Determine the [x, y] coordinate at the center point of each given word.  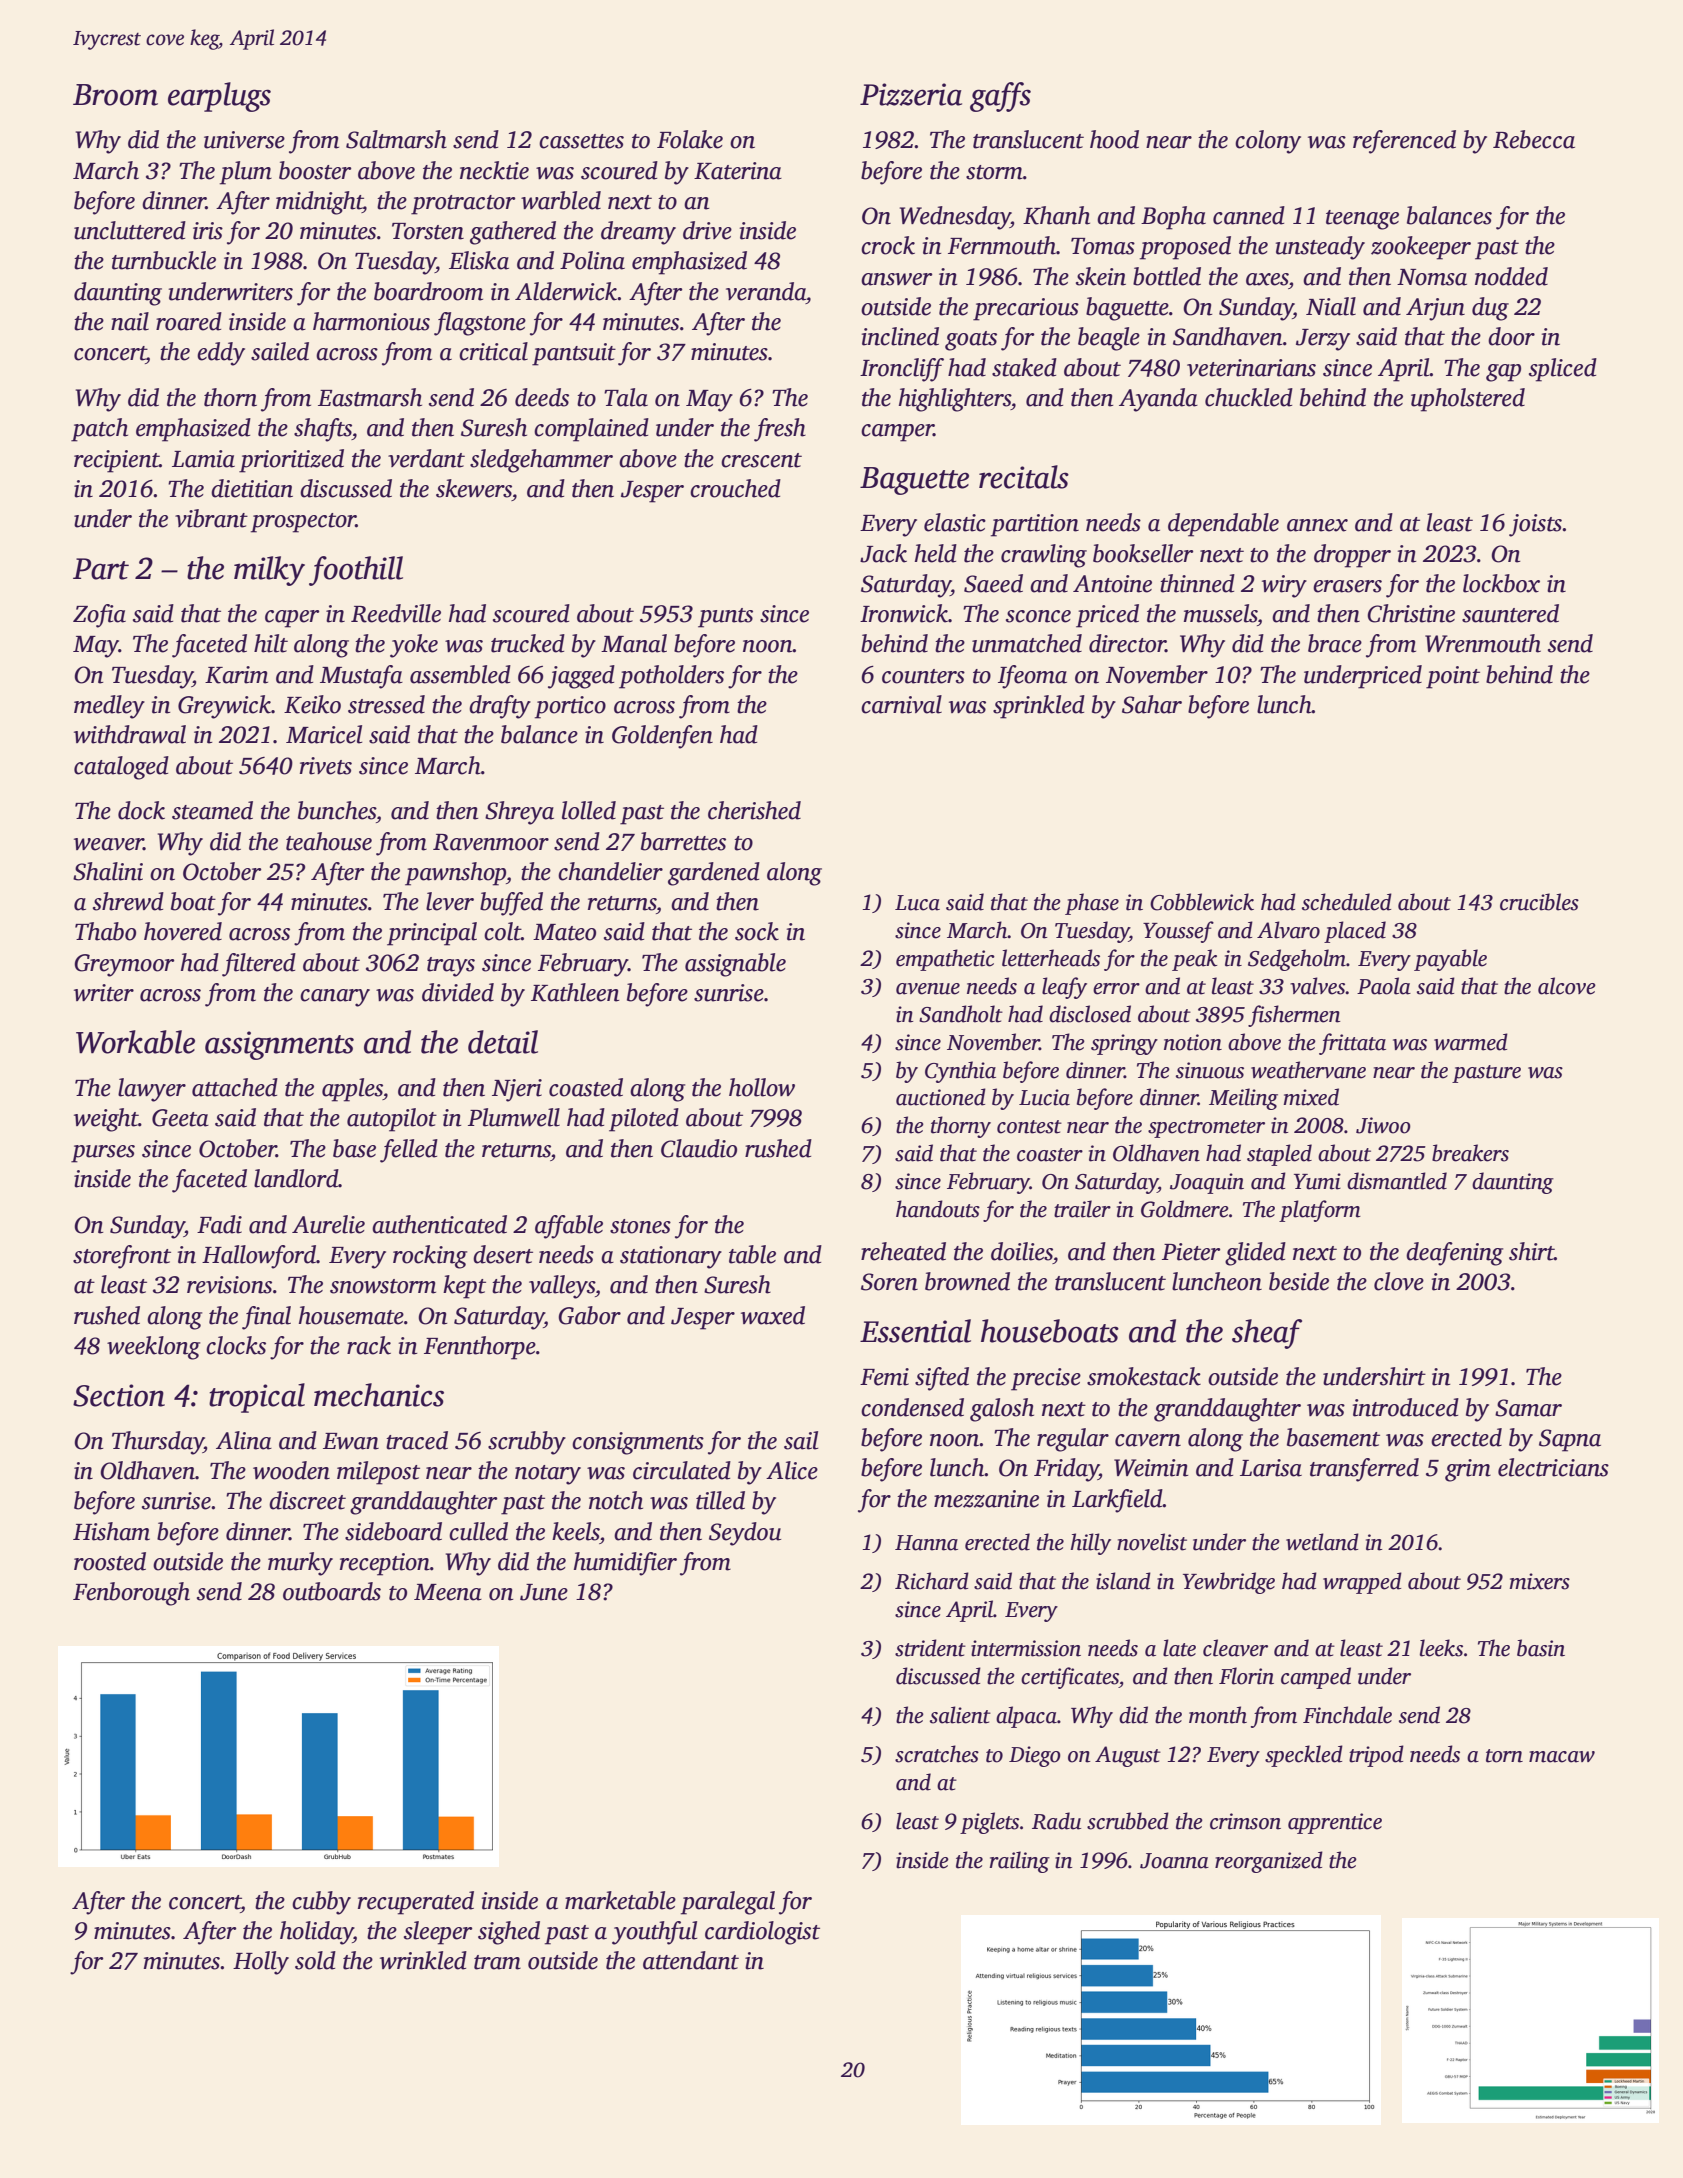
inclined [900, 336]
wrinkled [423, 1960]
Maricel [324, 734]
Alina [244, 1440]
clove [1399, 1281]
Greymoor [124, 965]
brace [1335, 643]
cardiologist [762, 1933]
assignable [735, 965]
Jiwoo [1383, 1125]
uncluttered [130, 230]
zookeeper [1421, 248]
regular [1073, 1440]
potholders [671, 677]
